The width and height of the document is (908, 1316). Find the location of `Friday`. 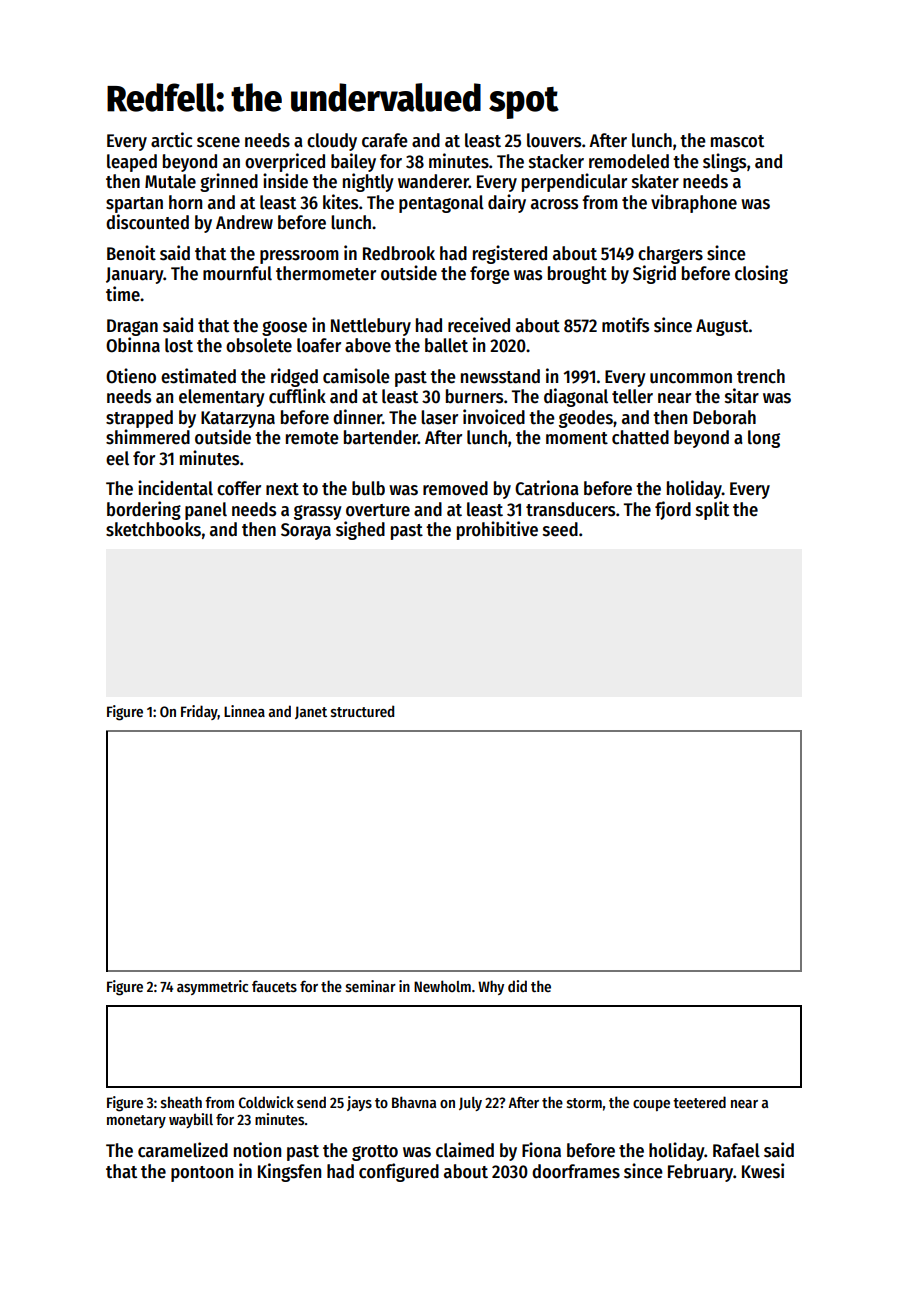

Friday is located at coordinates (199, 712).
